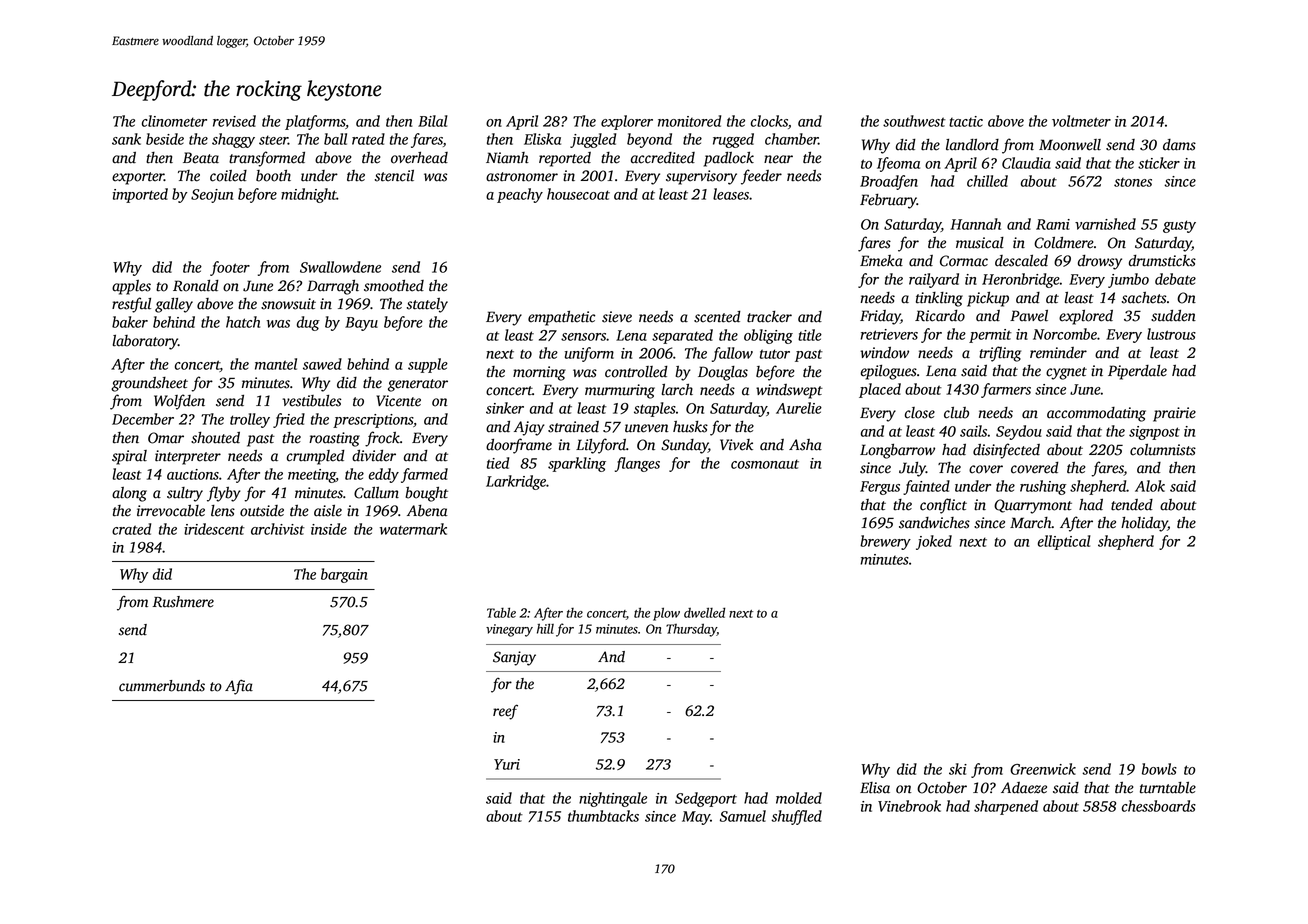 Image resolution: width=1308 pixels, height=924 pixels. Describe the element at coordinates (413, 529) in the screenshot. I see `watermark` at that location.
